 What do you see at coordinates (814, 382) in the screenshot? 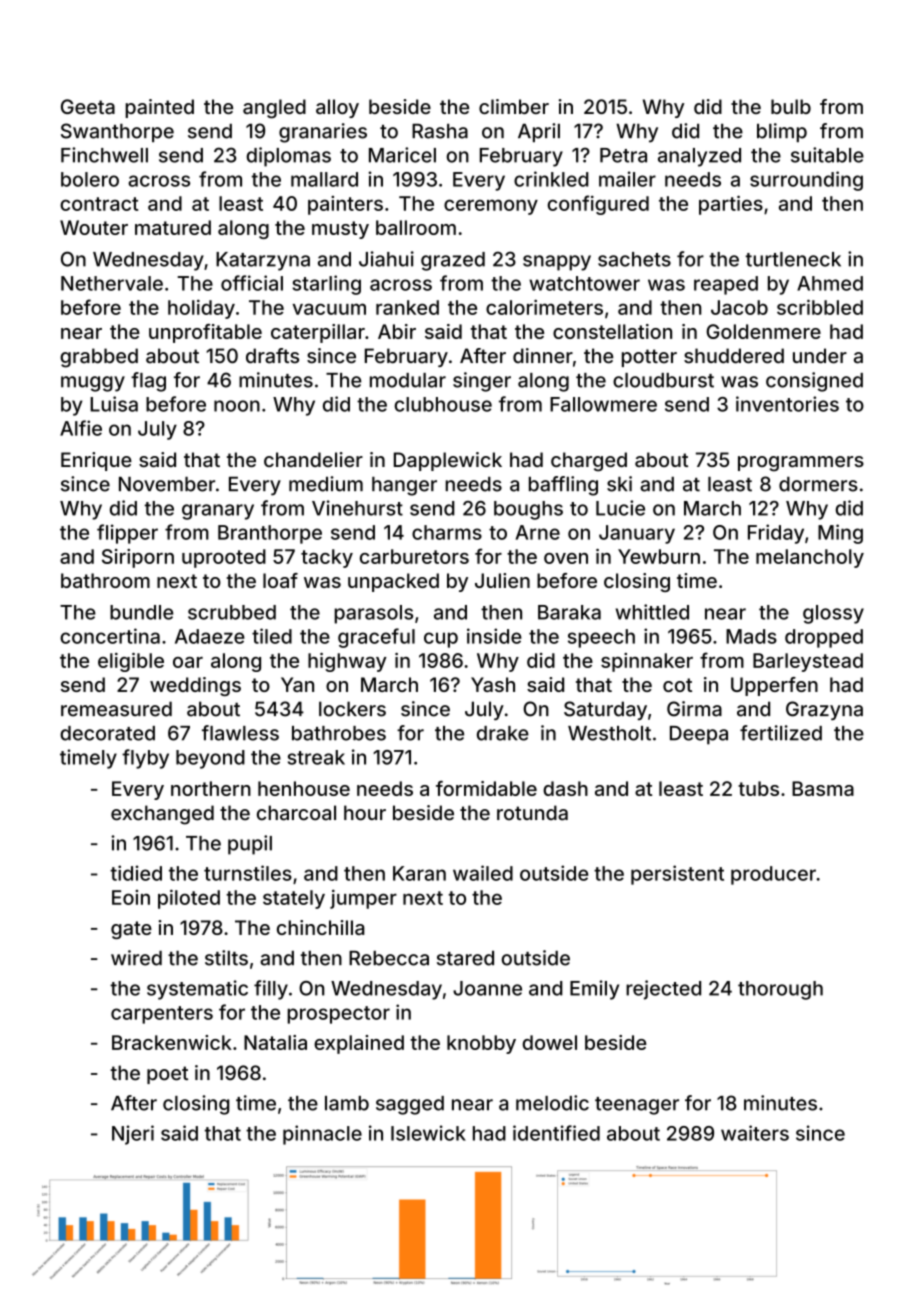
I see `consigned` at bounding box center [814, 382].
